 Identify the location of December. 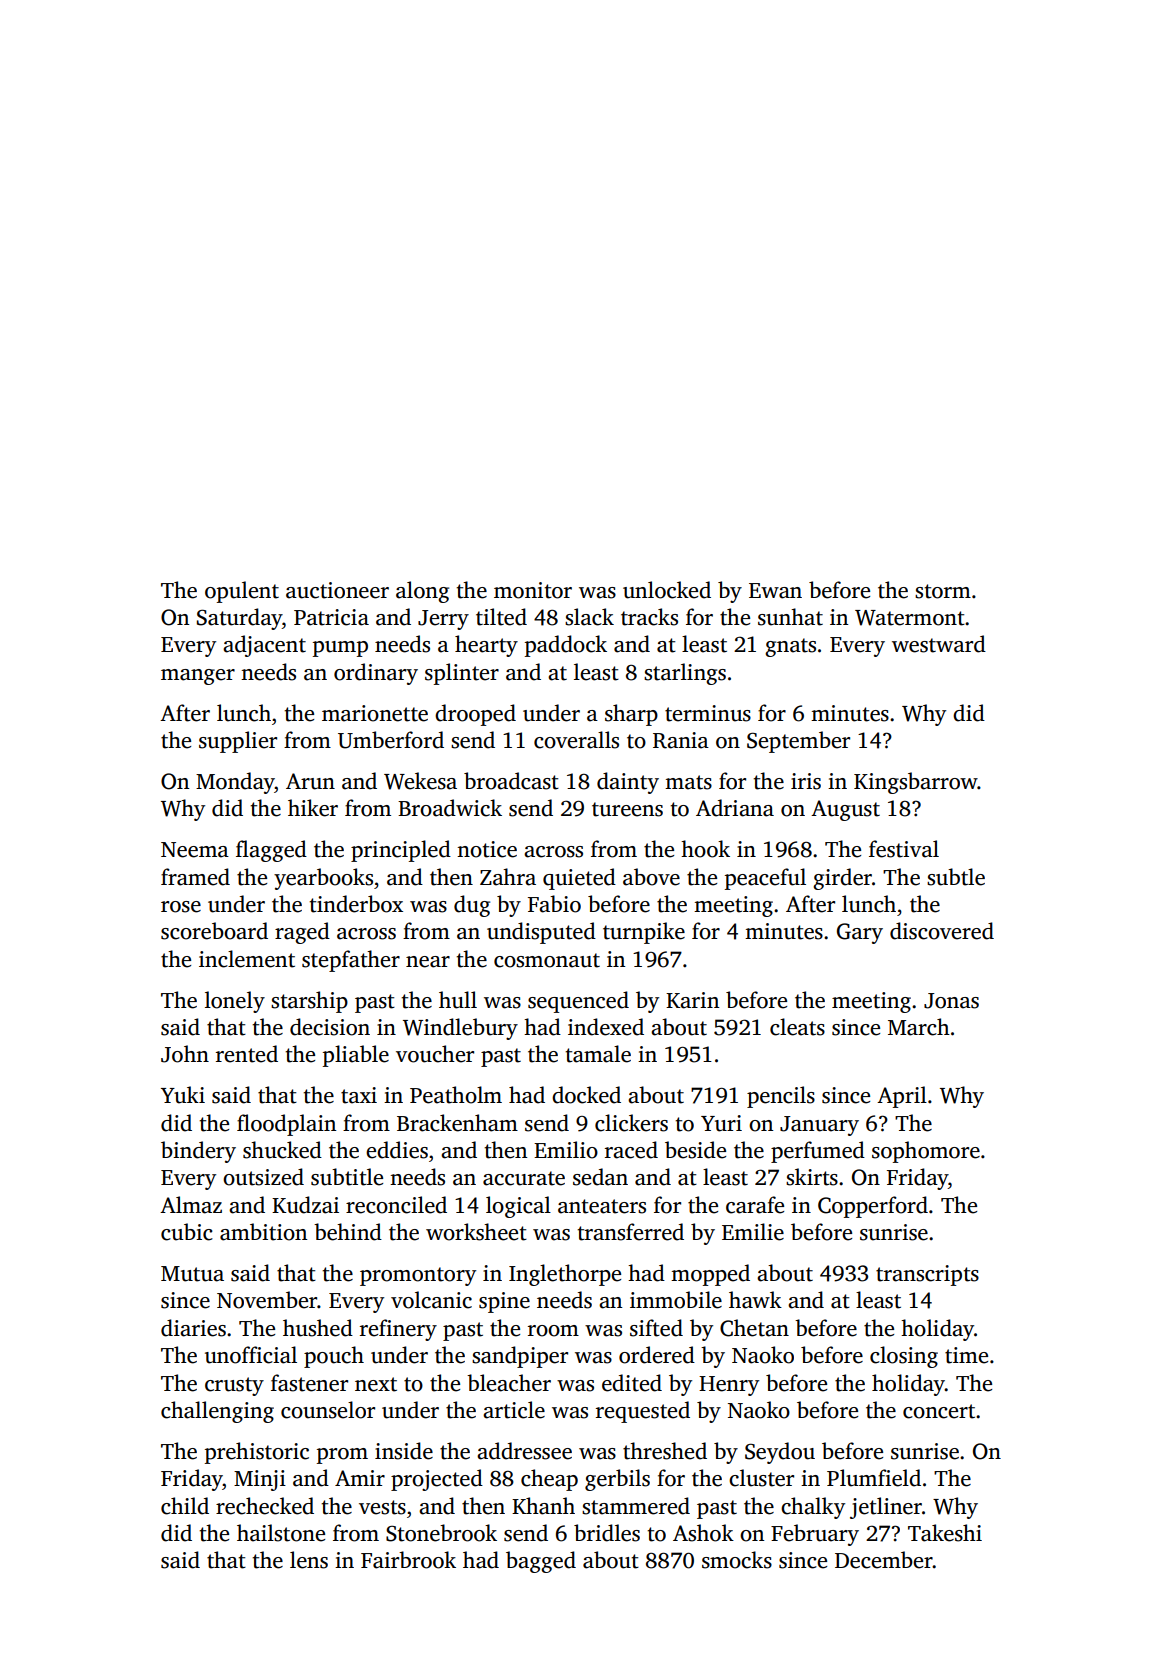
(884, 1560).
